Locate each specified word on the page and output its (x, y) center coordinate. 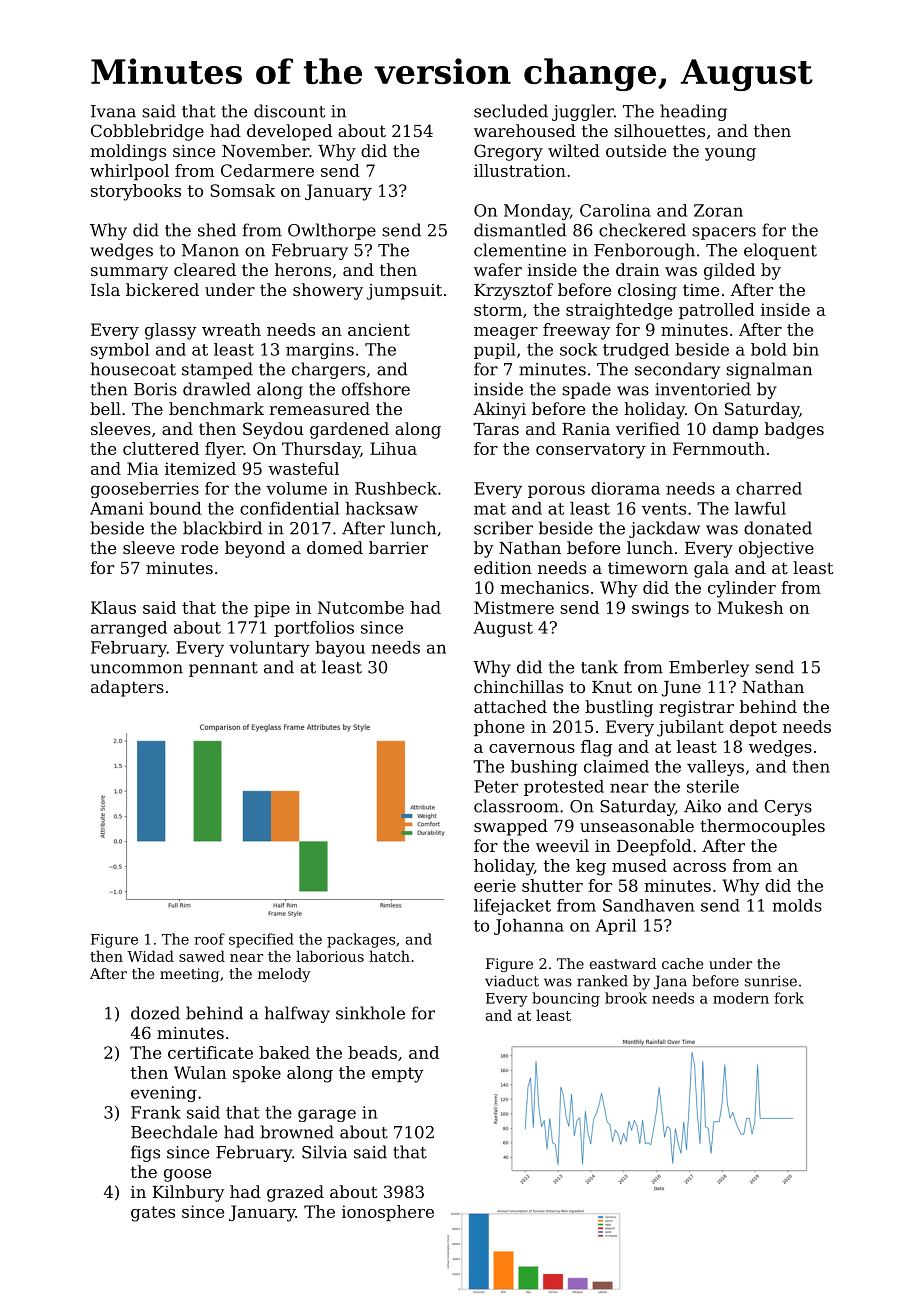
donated (778, 528)
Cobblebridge (147, 132)
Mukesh (750, 607)
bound (175, 508)
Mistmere (514, 607)
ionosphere (388, 1213)
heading (693, 112)
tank (599, 667)
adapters (127, 688)
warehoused (525, 130)
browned (297, 1132)
